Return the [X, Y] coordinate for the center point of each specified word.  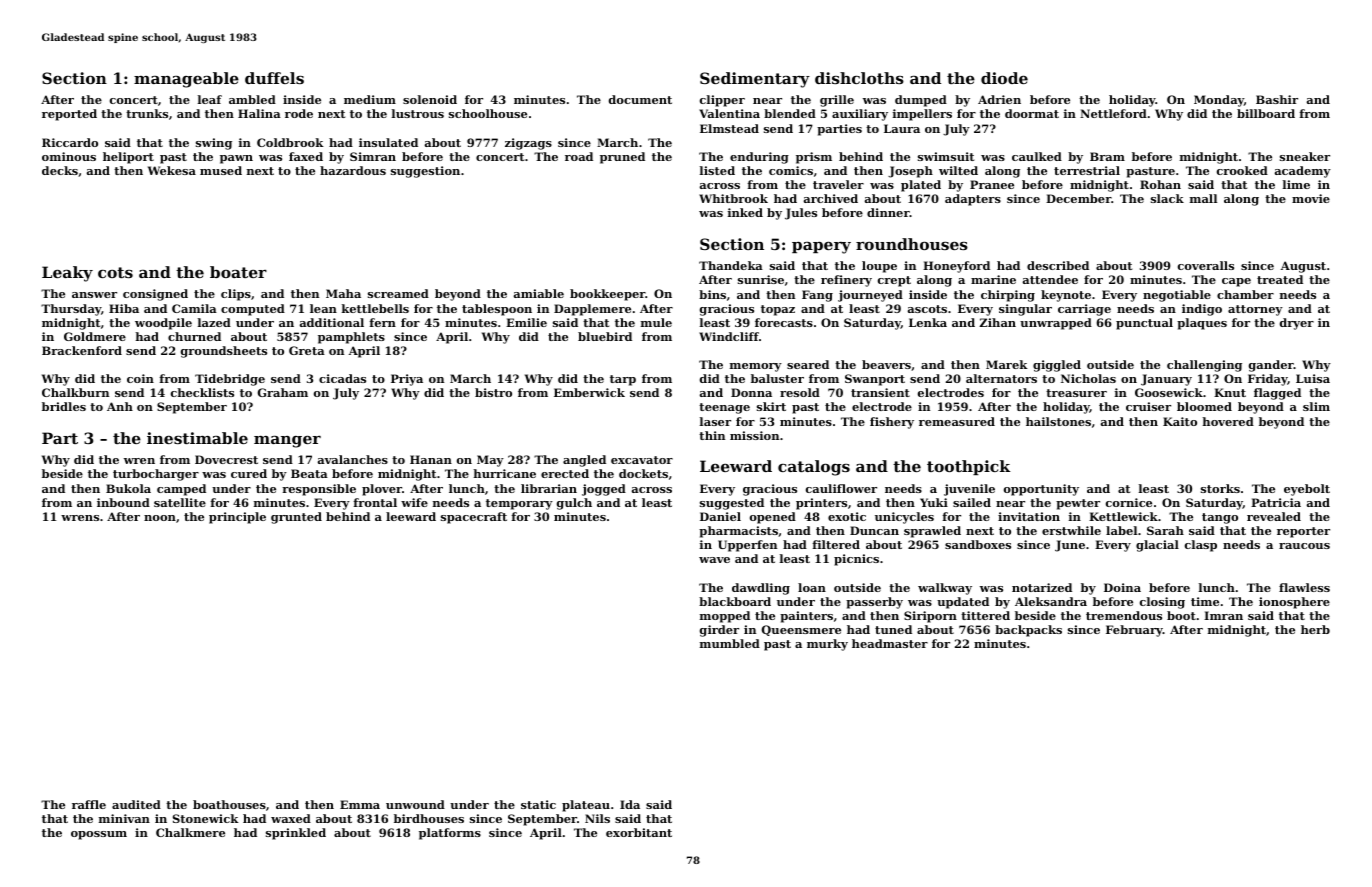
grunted [296, 518]
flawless [1304, 587]
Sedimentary [755, 80]
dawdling [761, 589]
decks [60, 170]
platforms [450, 834]
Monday [1219, 101]
